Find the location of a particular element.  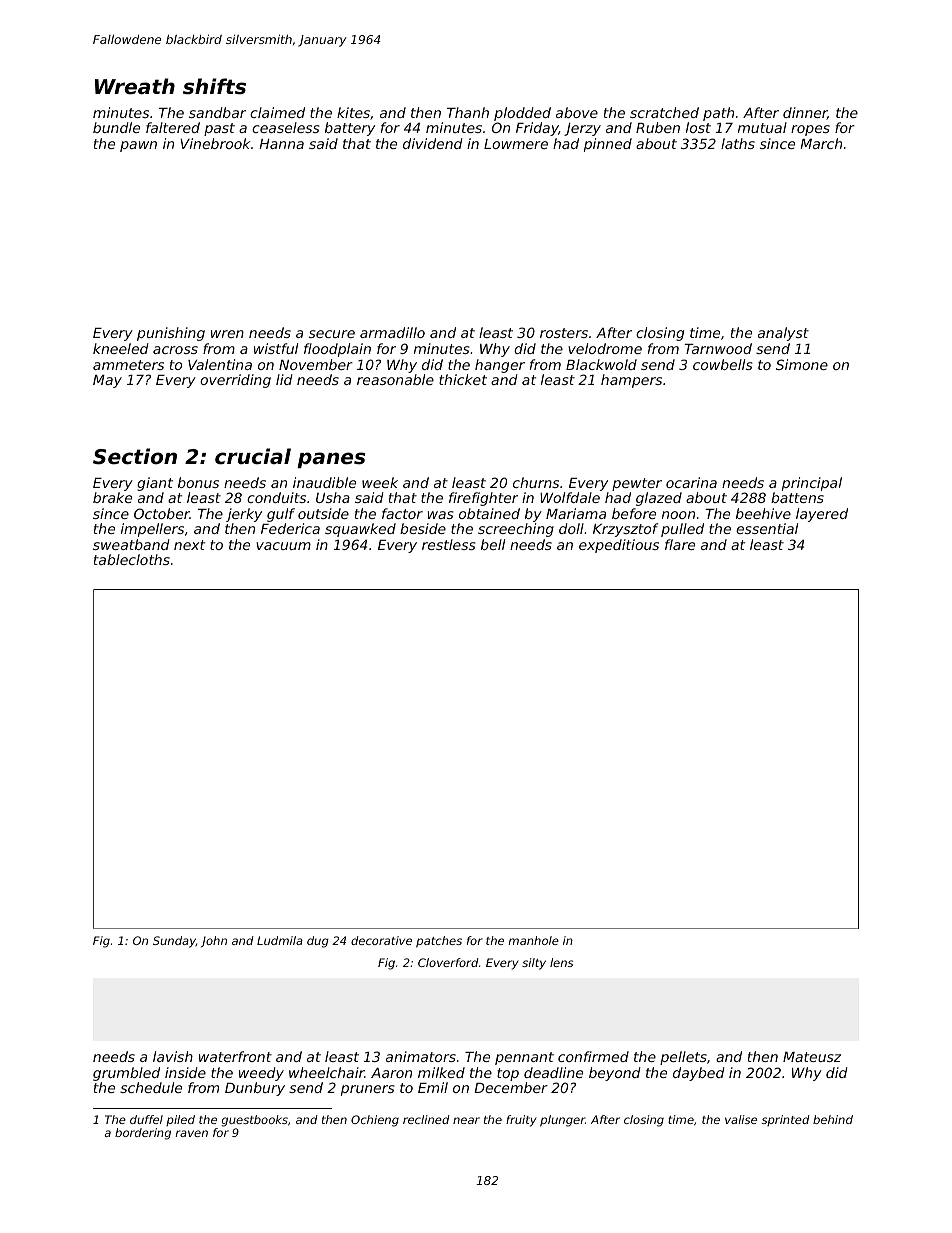

tablecloths is located at coordinates (132, 559).
